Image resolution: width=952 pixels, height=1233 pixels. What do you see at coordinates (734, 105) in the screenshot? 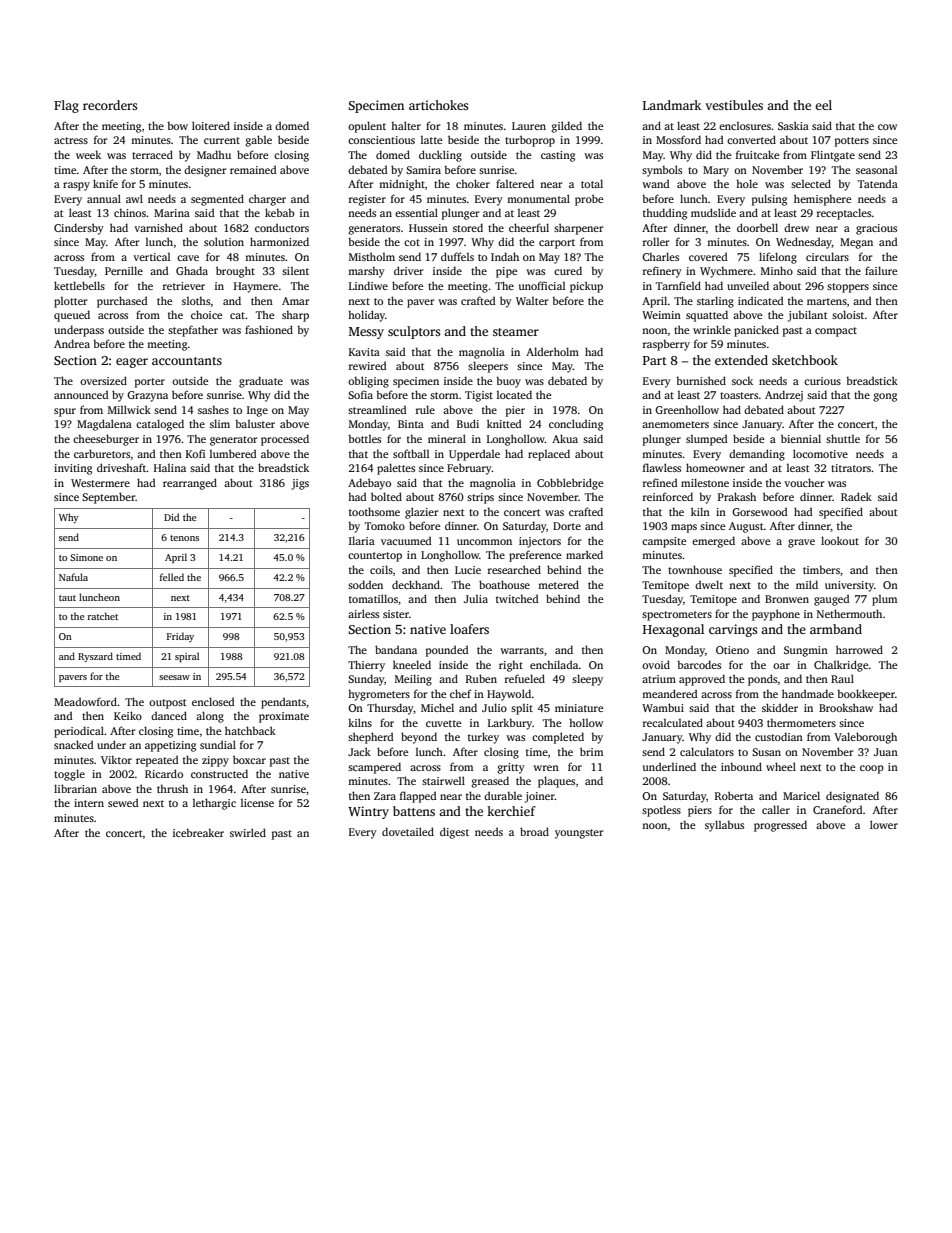
I see `vestibules` at bounding box center [734, 105].
